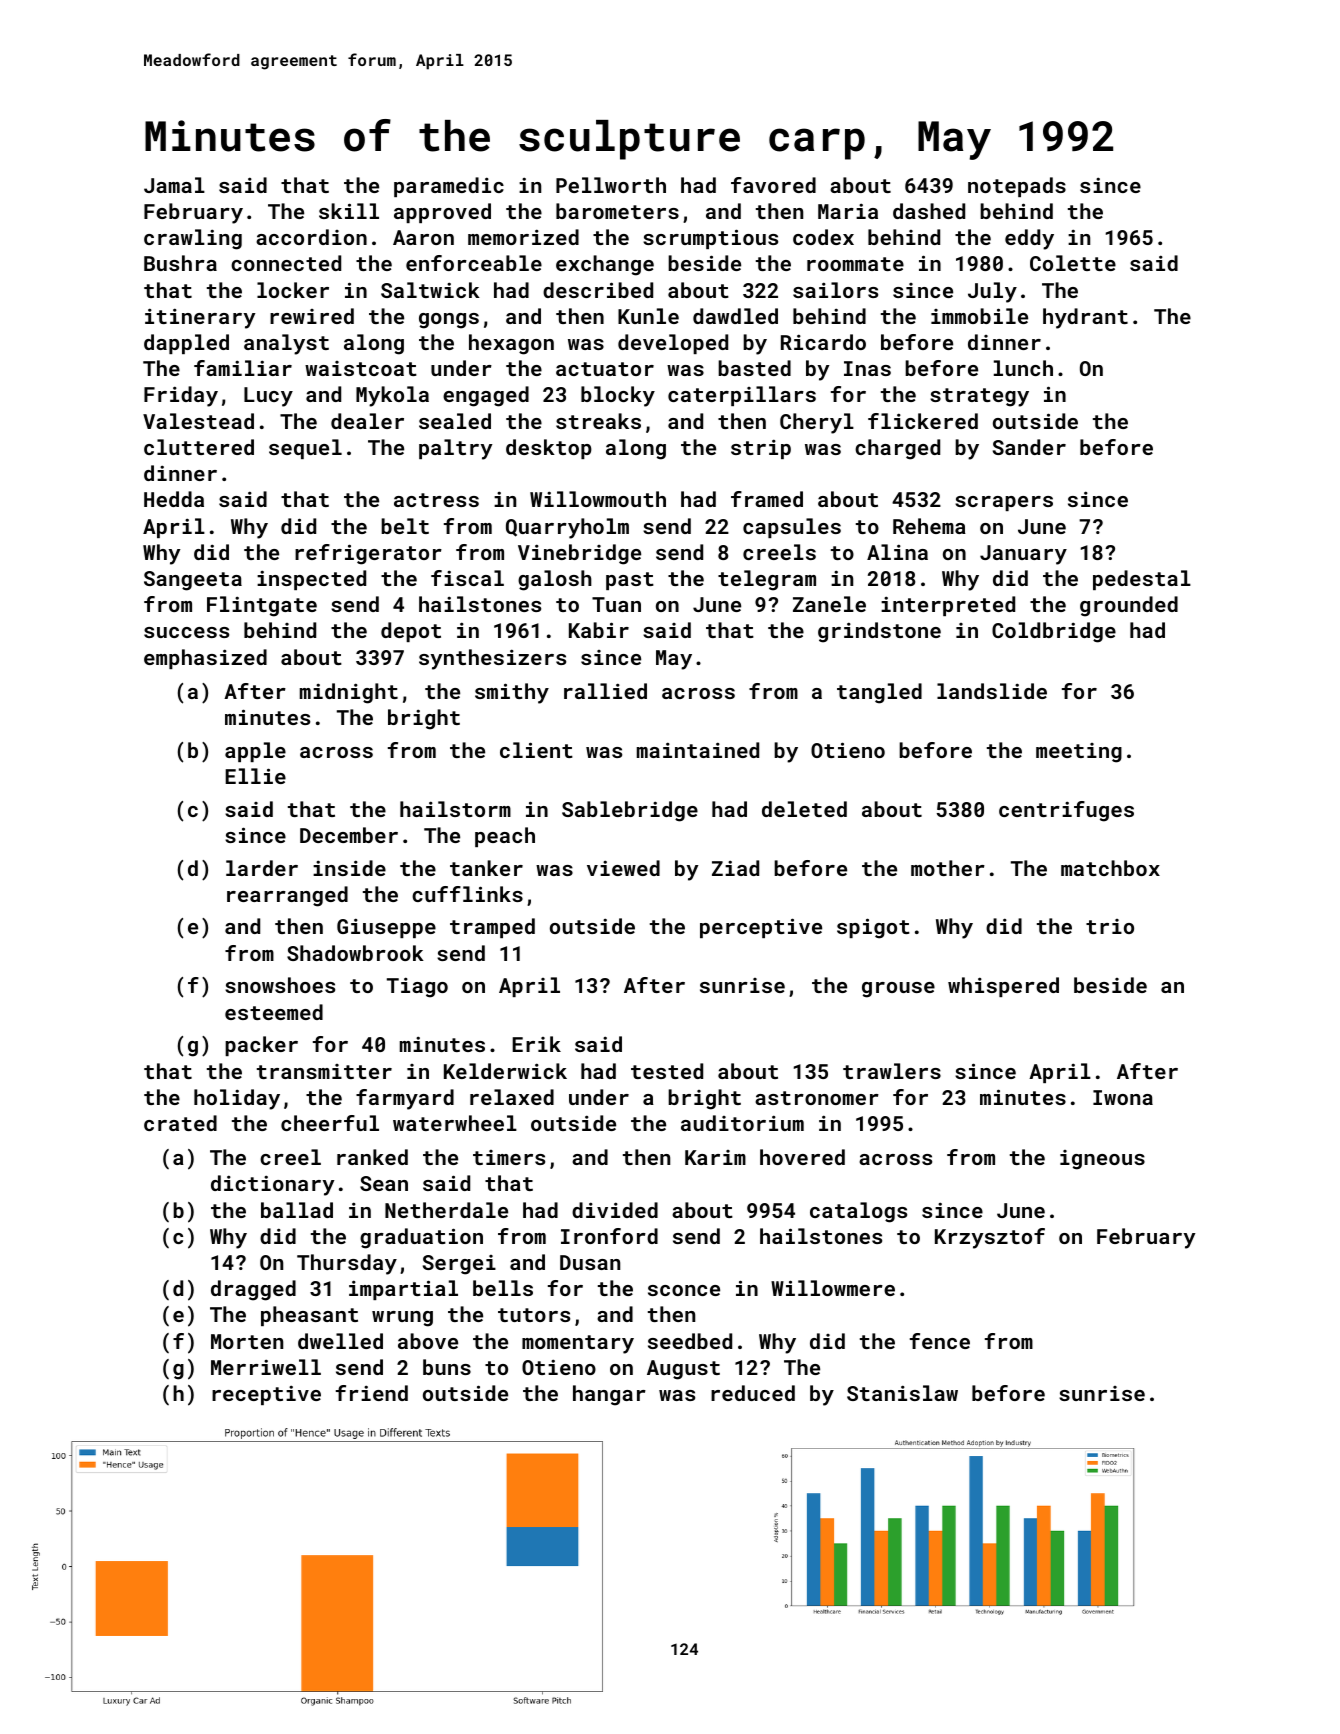  Describe the element at coordinates (193, 581) in the page. I see `Sangeeta` at that location.
